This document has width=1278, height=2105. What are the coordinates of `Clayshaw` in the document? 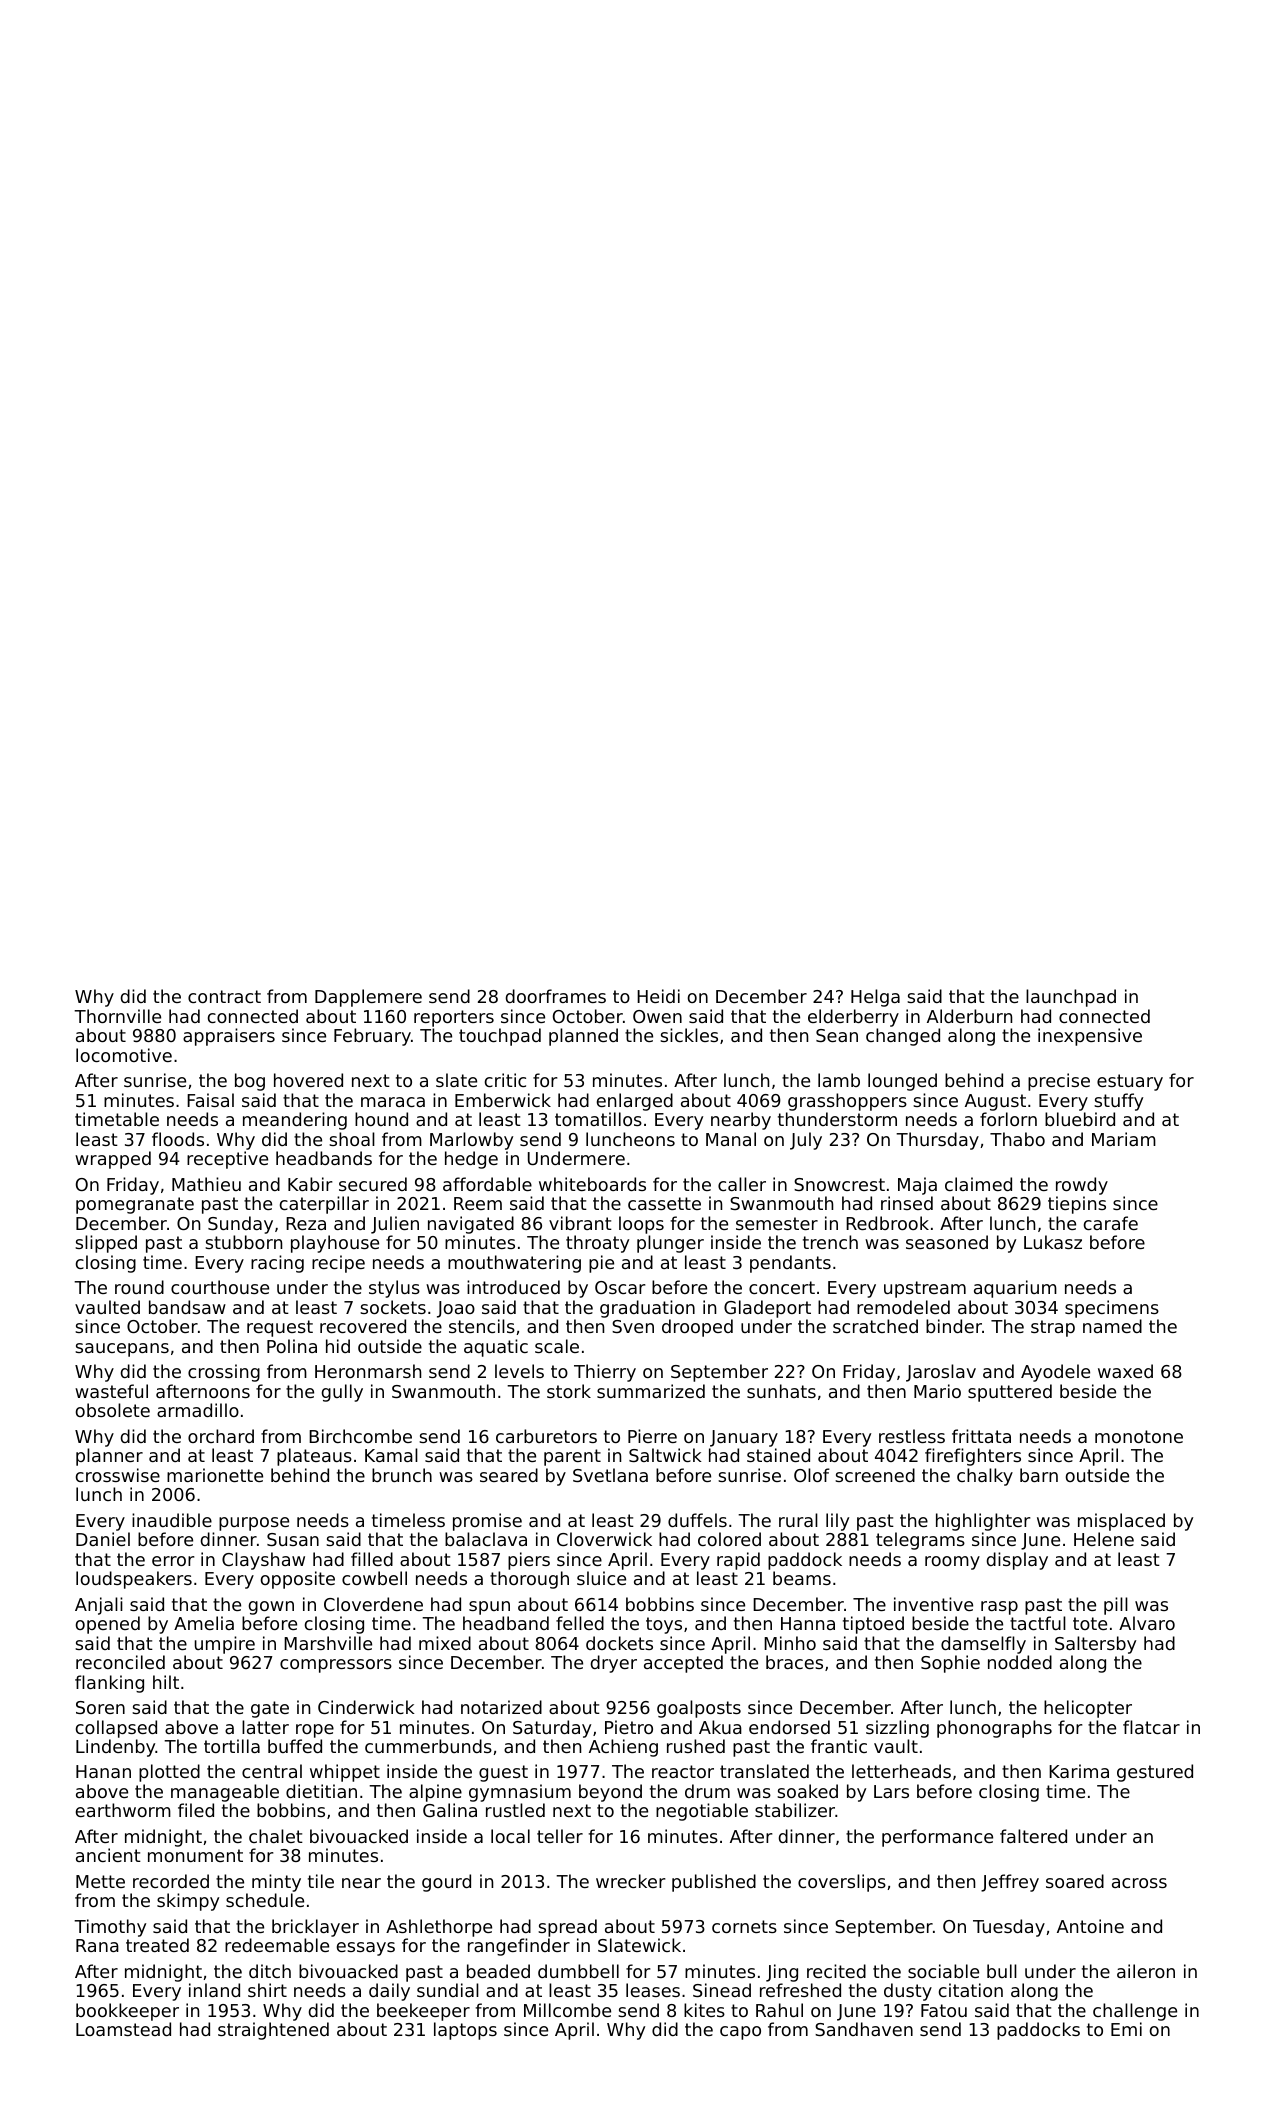 It's located at (263, 1561).
